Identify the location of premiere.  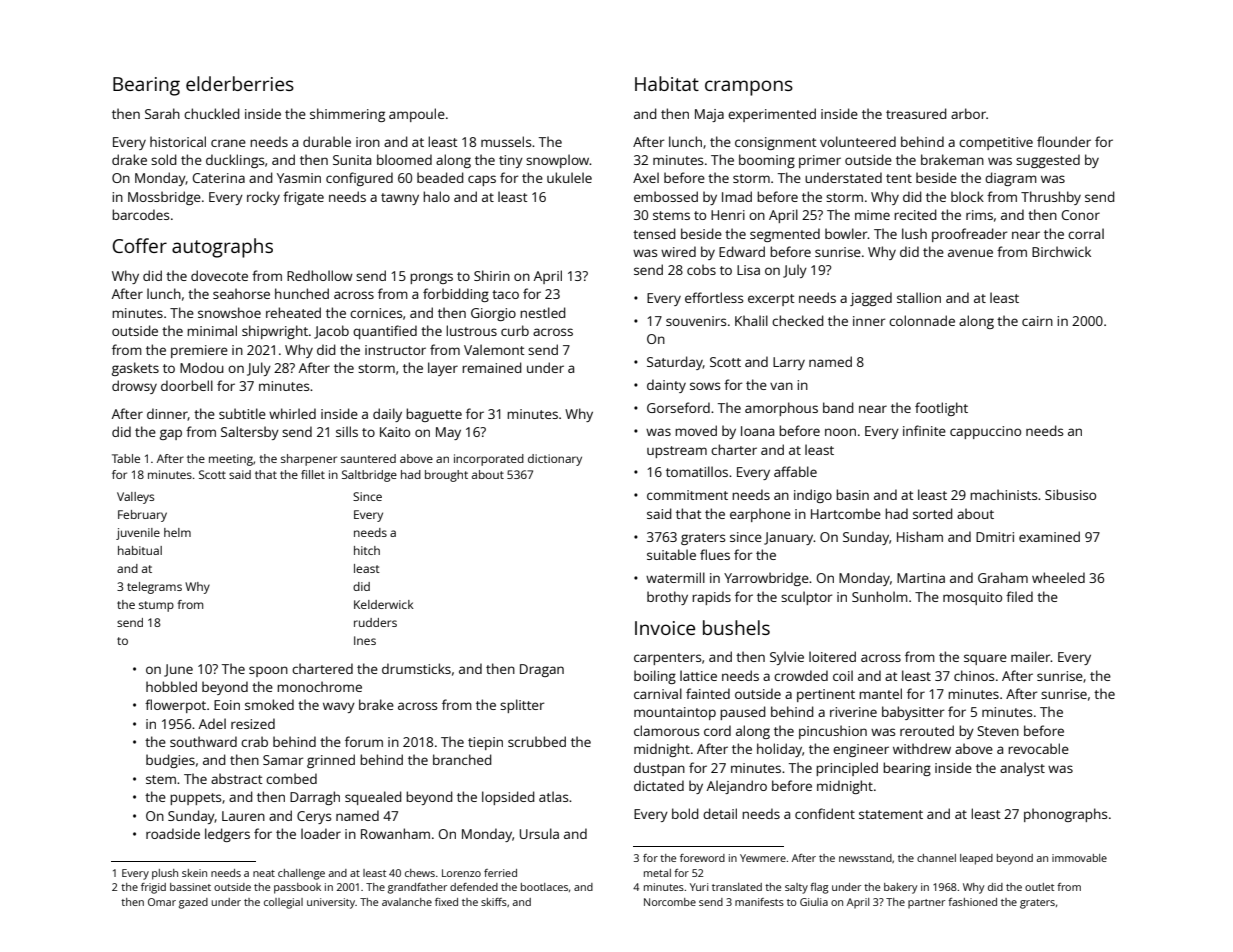
(199, 351).
